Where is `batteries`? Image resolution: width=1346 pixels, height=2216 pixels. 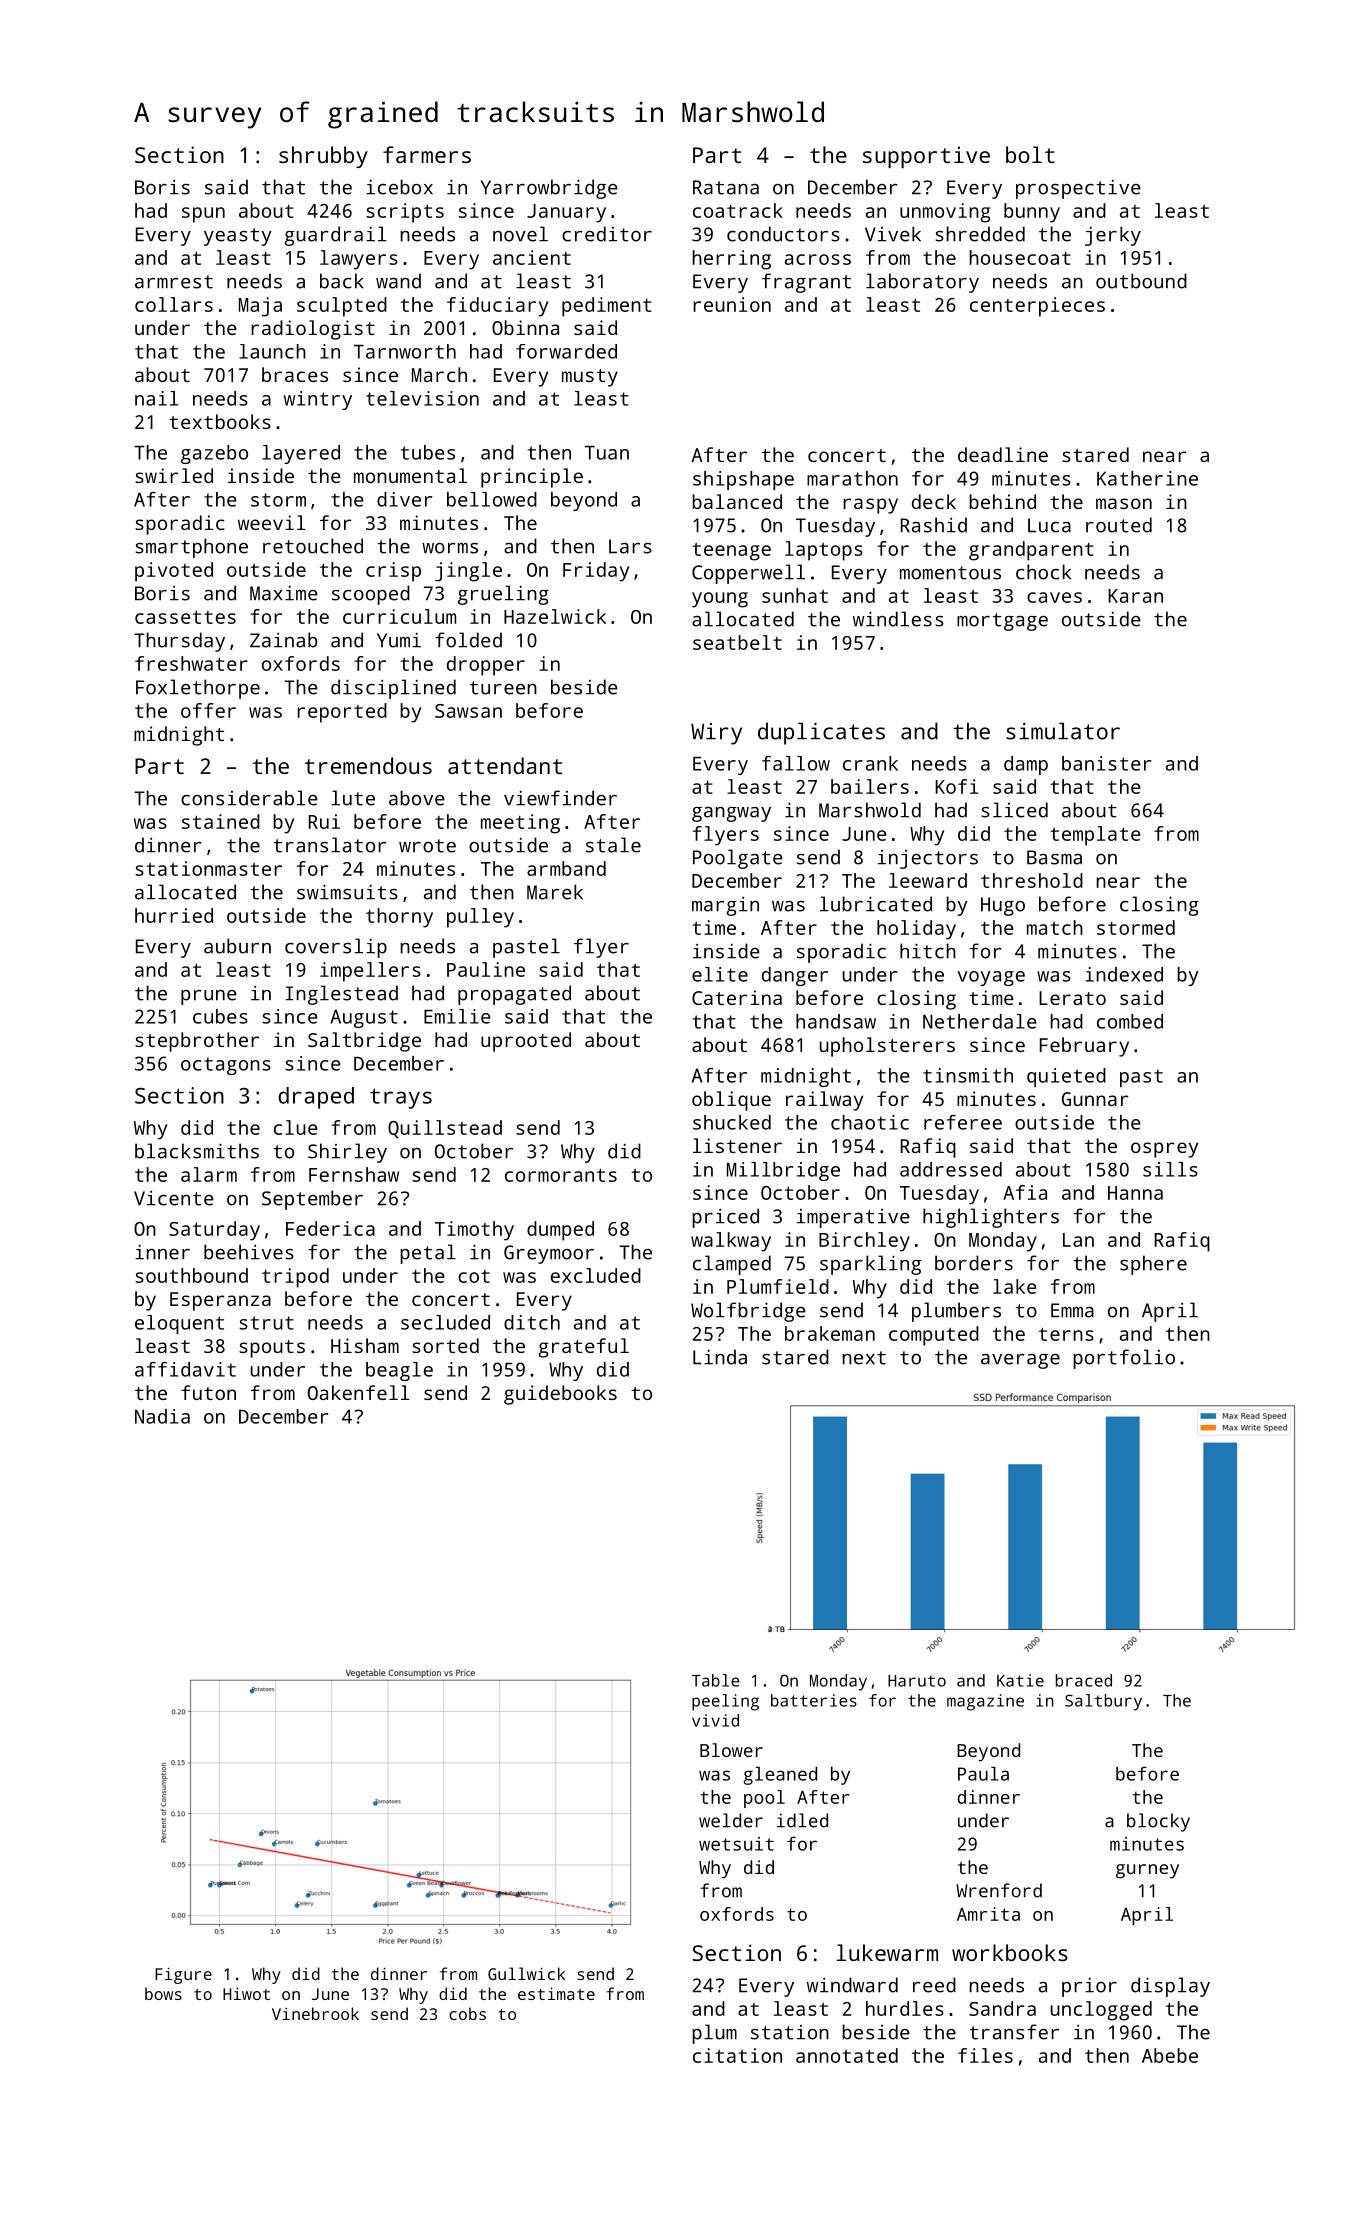
batteries is located at coordinates (814, 1700).
